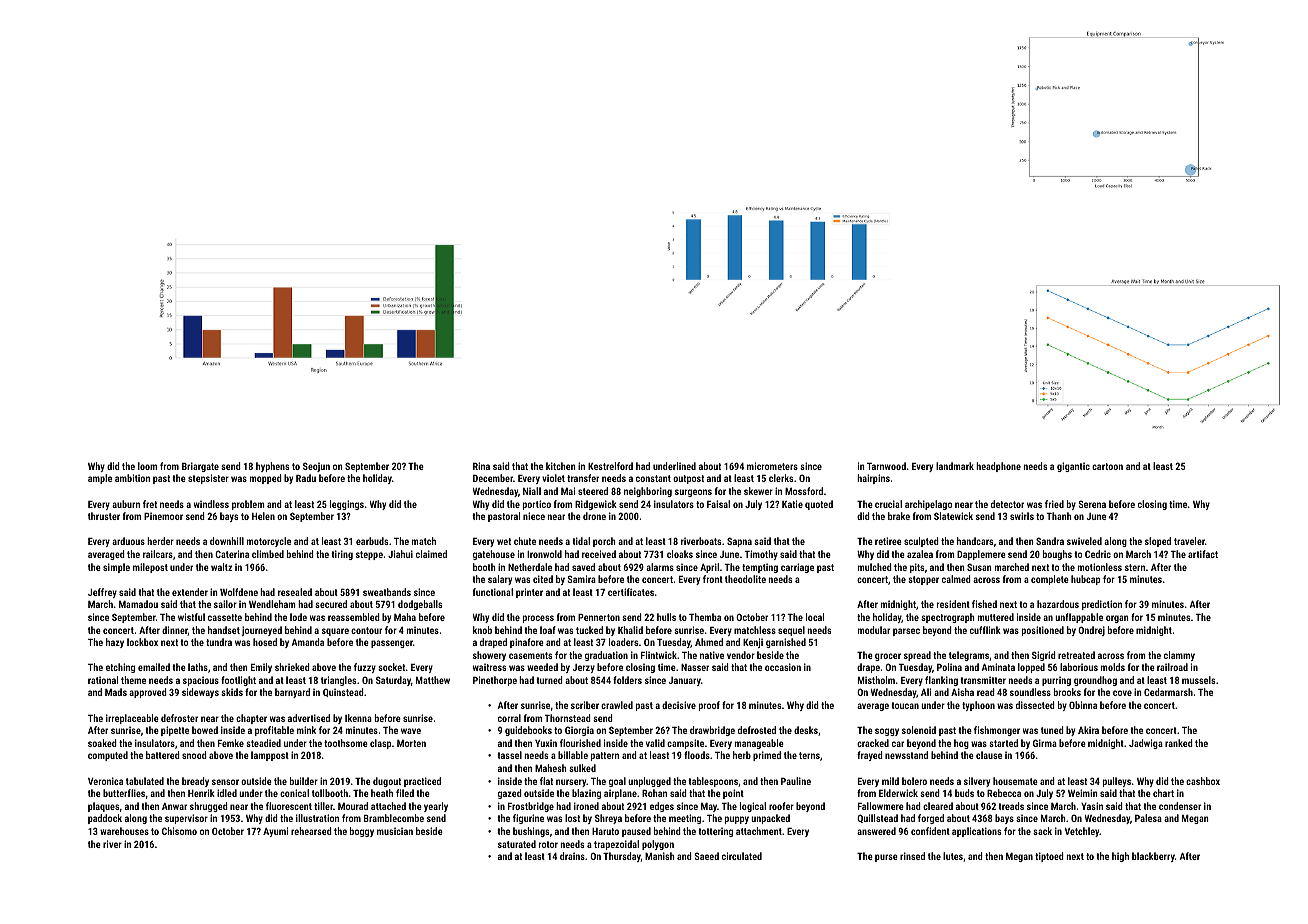 The image size is (1308, 924). Describe the element at coordinates (128, 541) in the image. I see `arduous` at that location.
